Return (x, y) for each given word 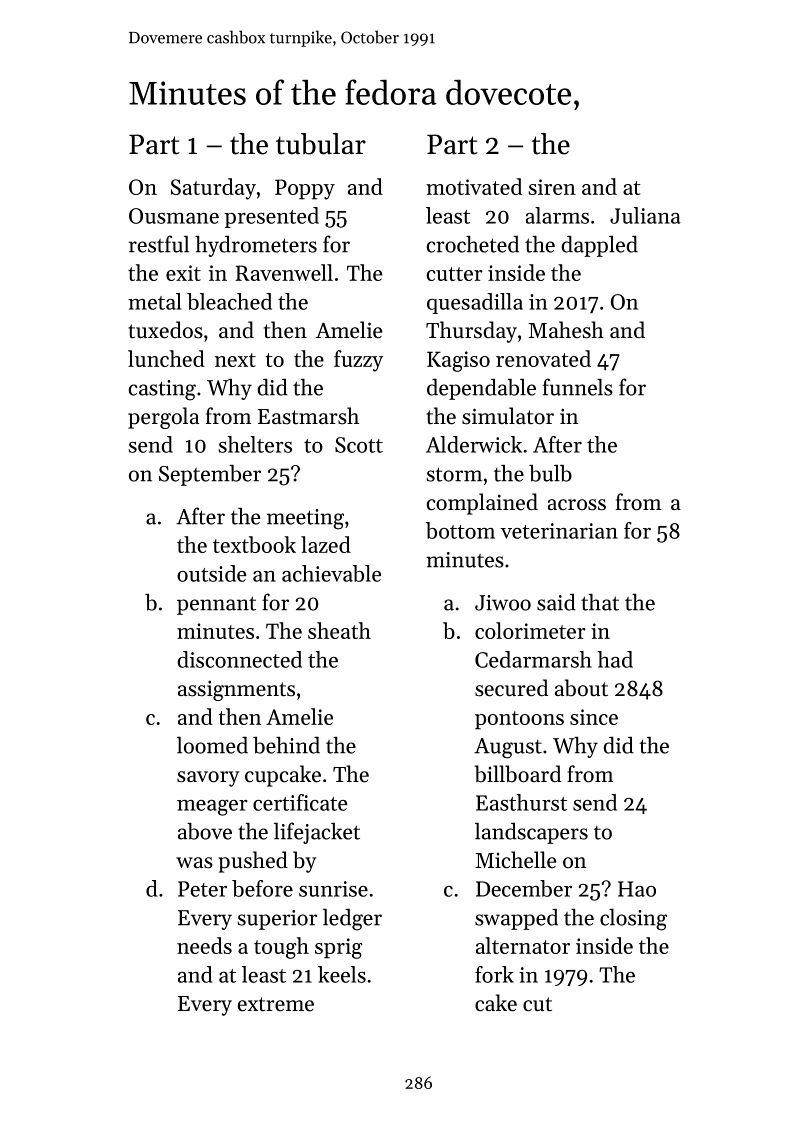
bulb (550, 473)
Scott (359, 445)
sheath (339, 630)
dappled (600, 246)
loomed (212, 745)
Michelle (515, 860)
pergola (163, 418)
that (600, 602)
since (594, 717)
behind (286, 745)
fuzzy (358, 361)
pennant (216, 605)
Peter (202, 889)
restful (159, 244)
